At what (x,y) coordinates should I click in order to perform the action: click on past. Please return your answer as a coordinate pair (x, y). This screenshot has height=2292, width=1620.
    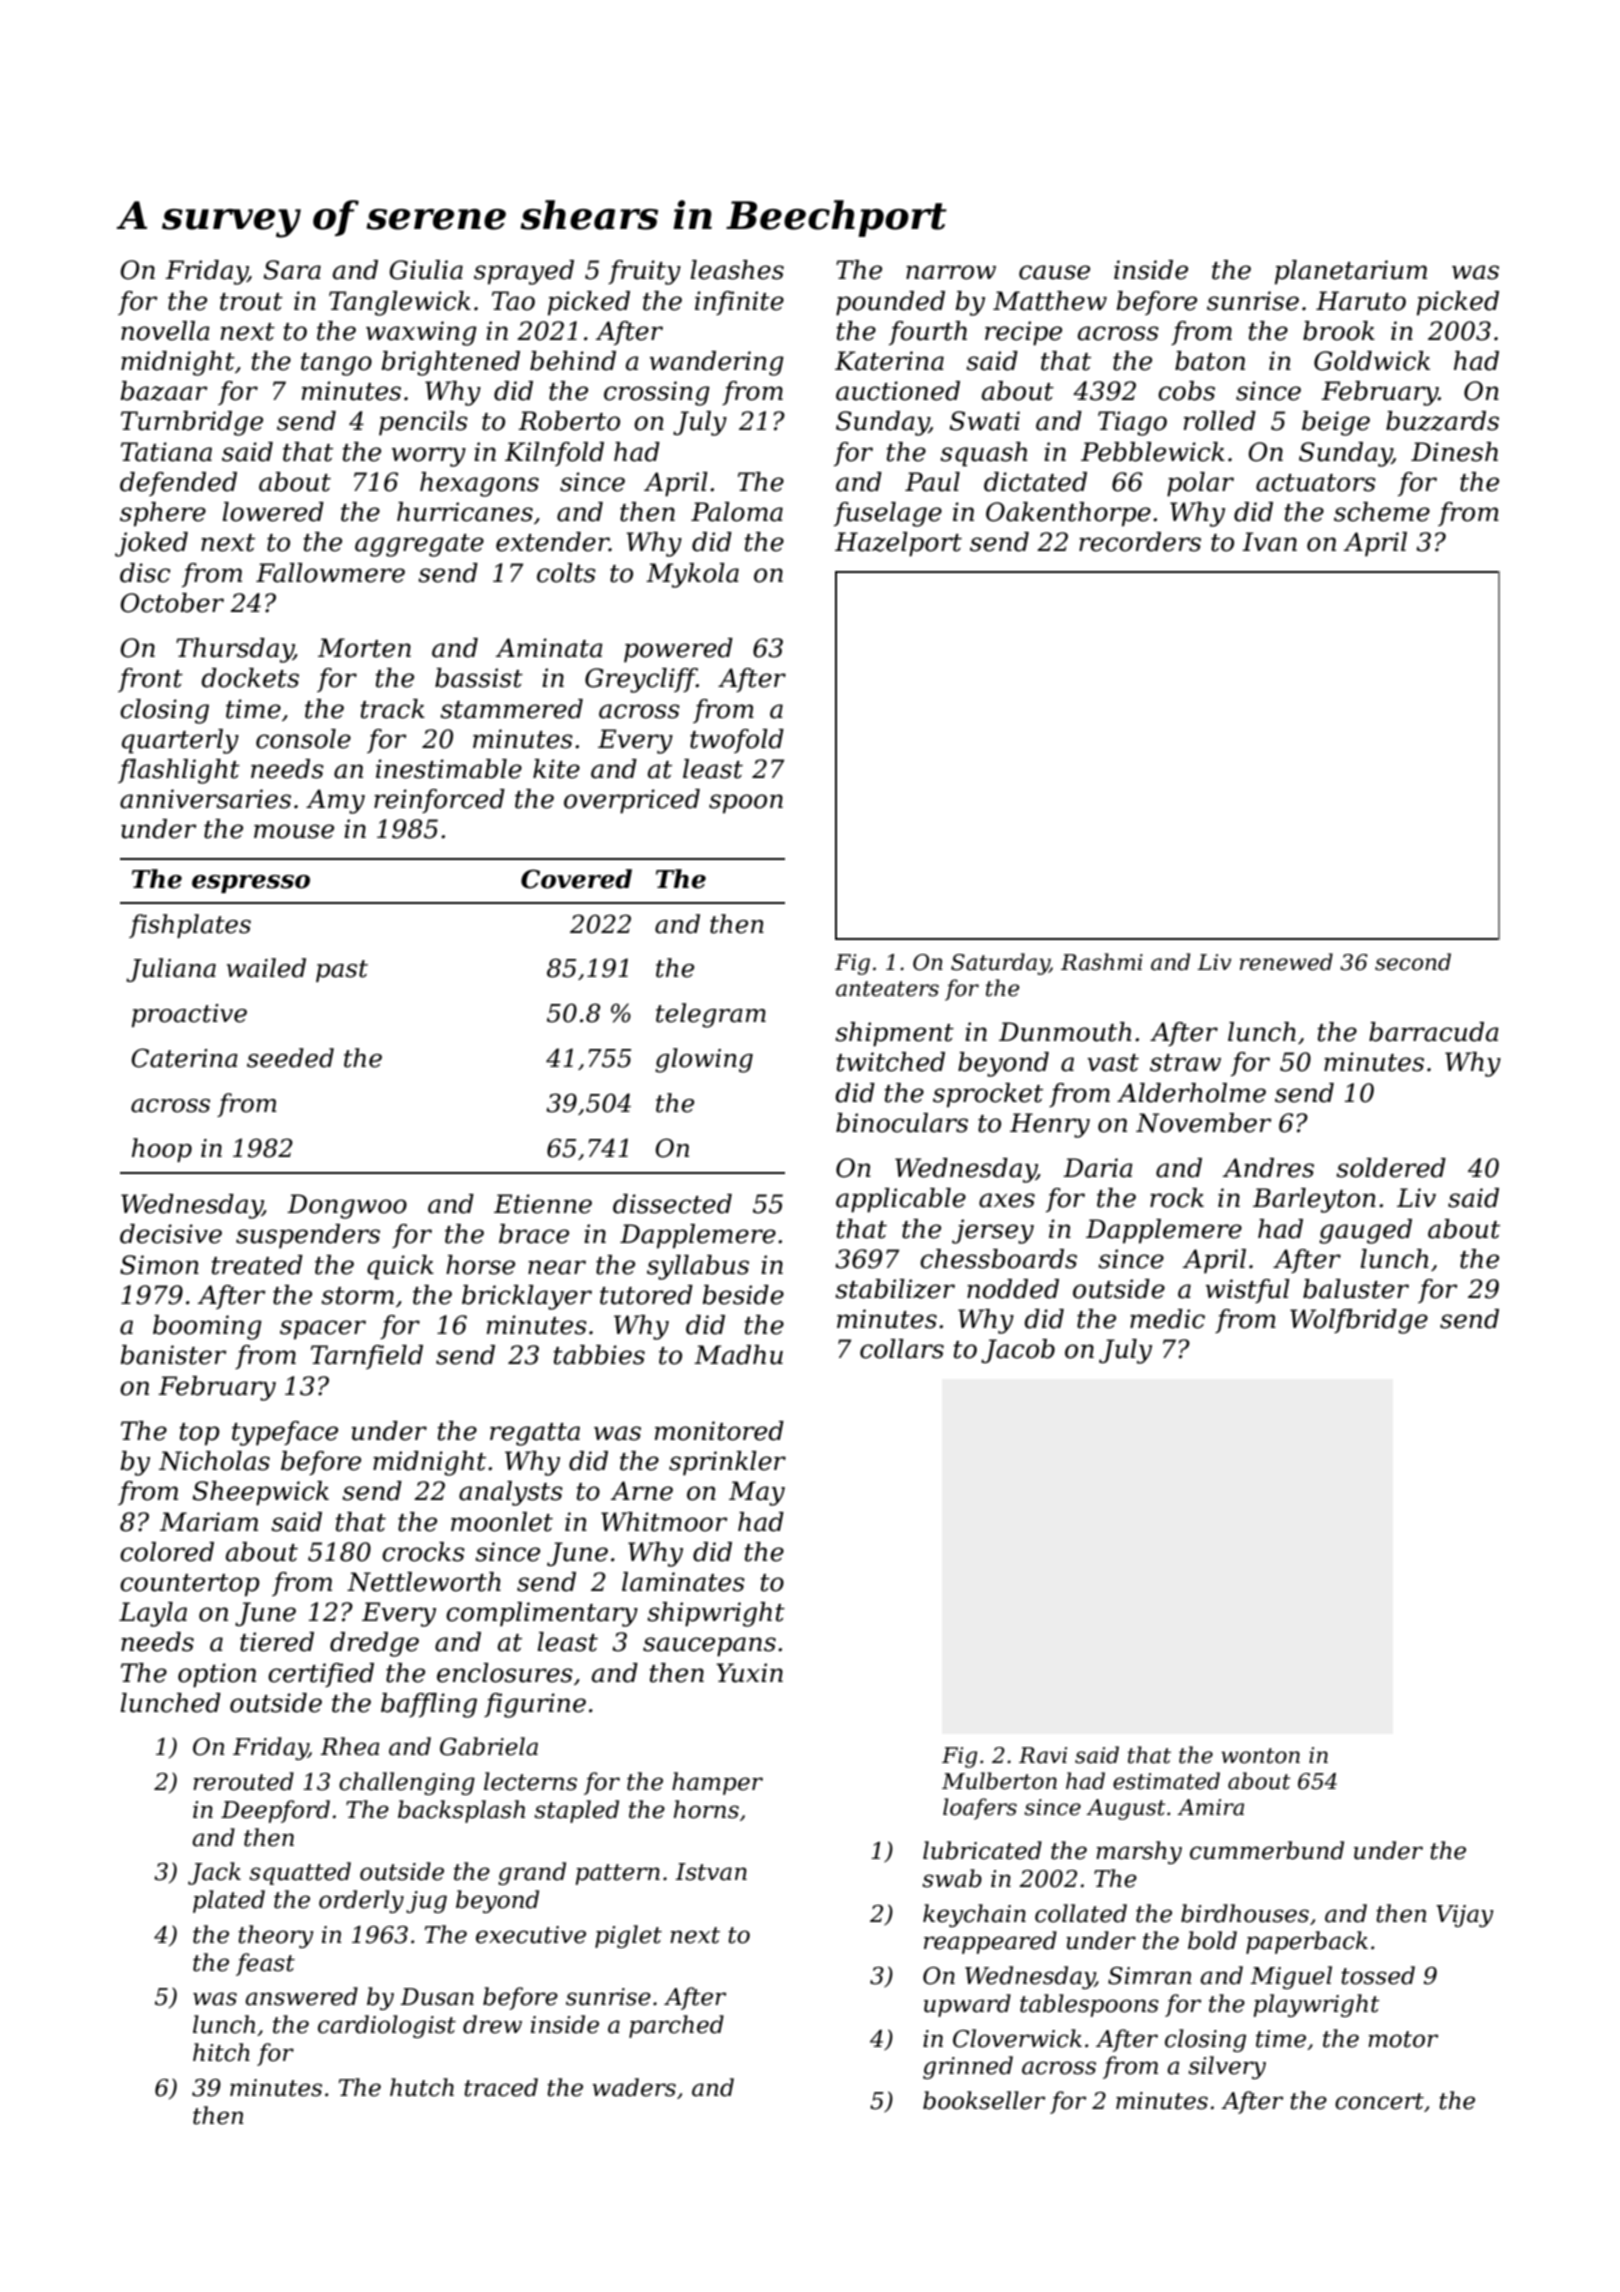
    Looking at the image, I should click on (342, 971).
